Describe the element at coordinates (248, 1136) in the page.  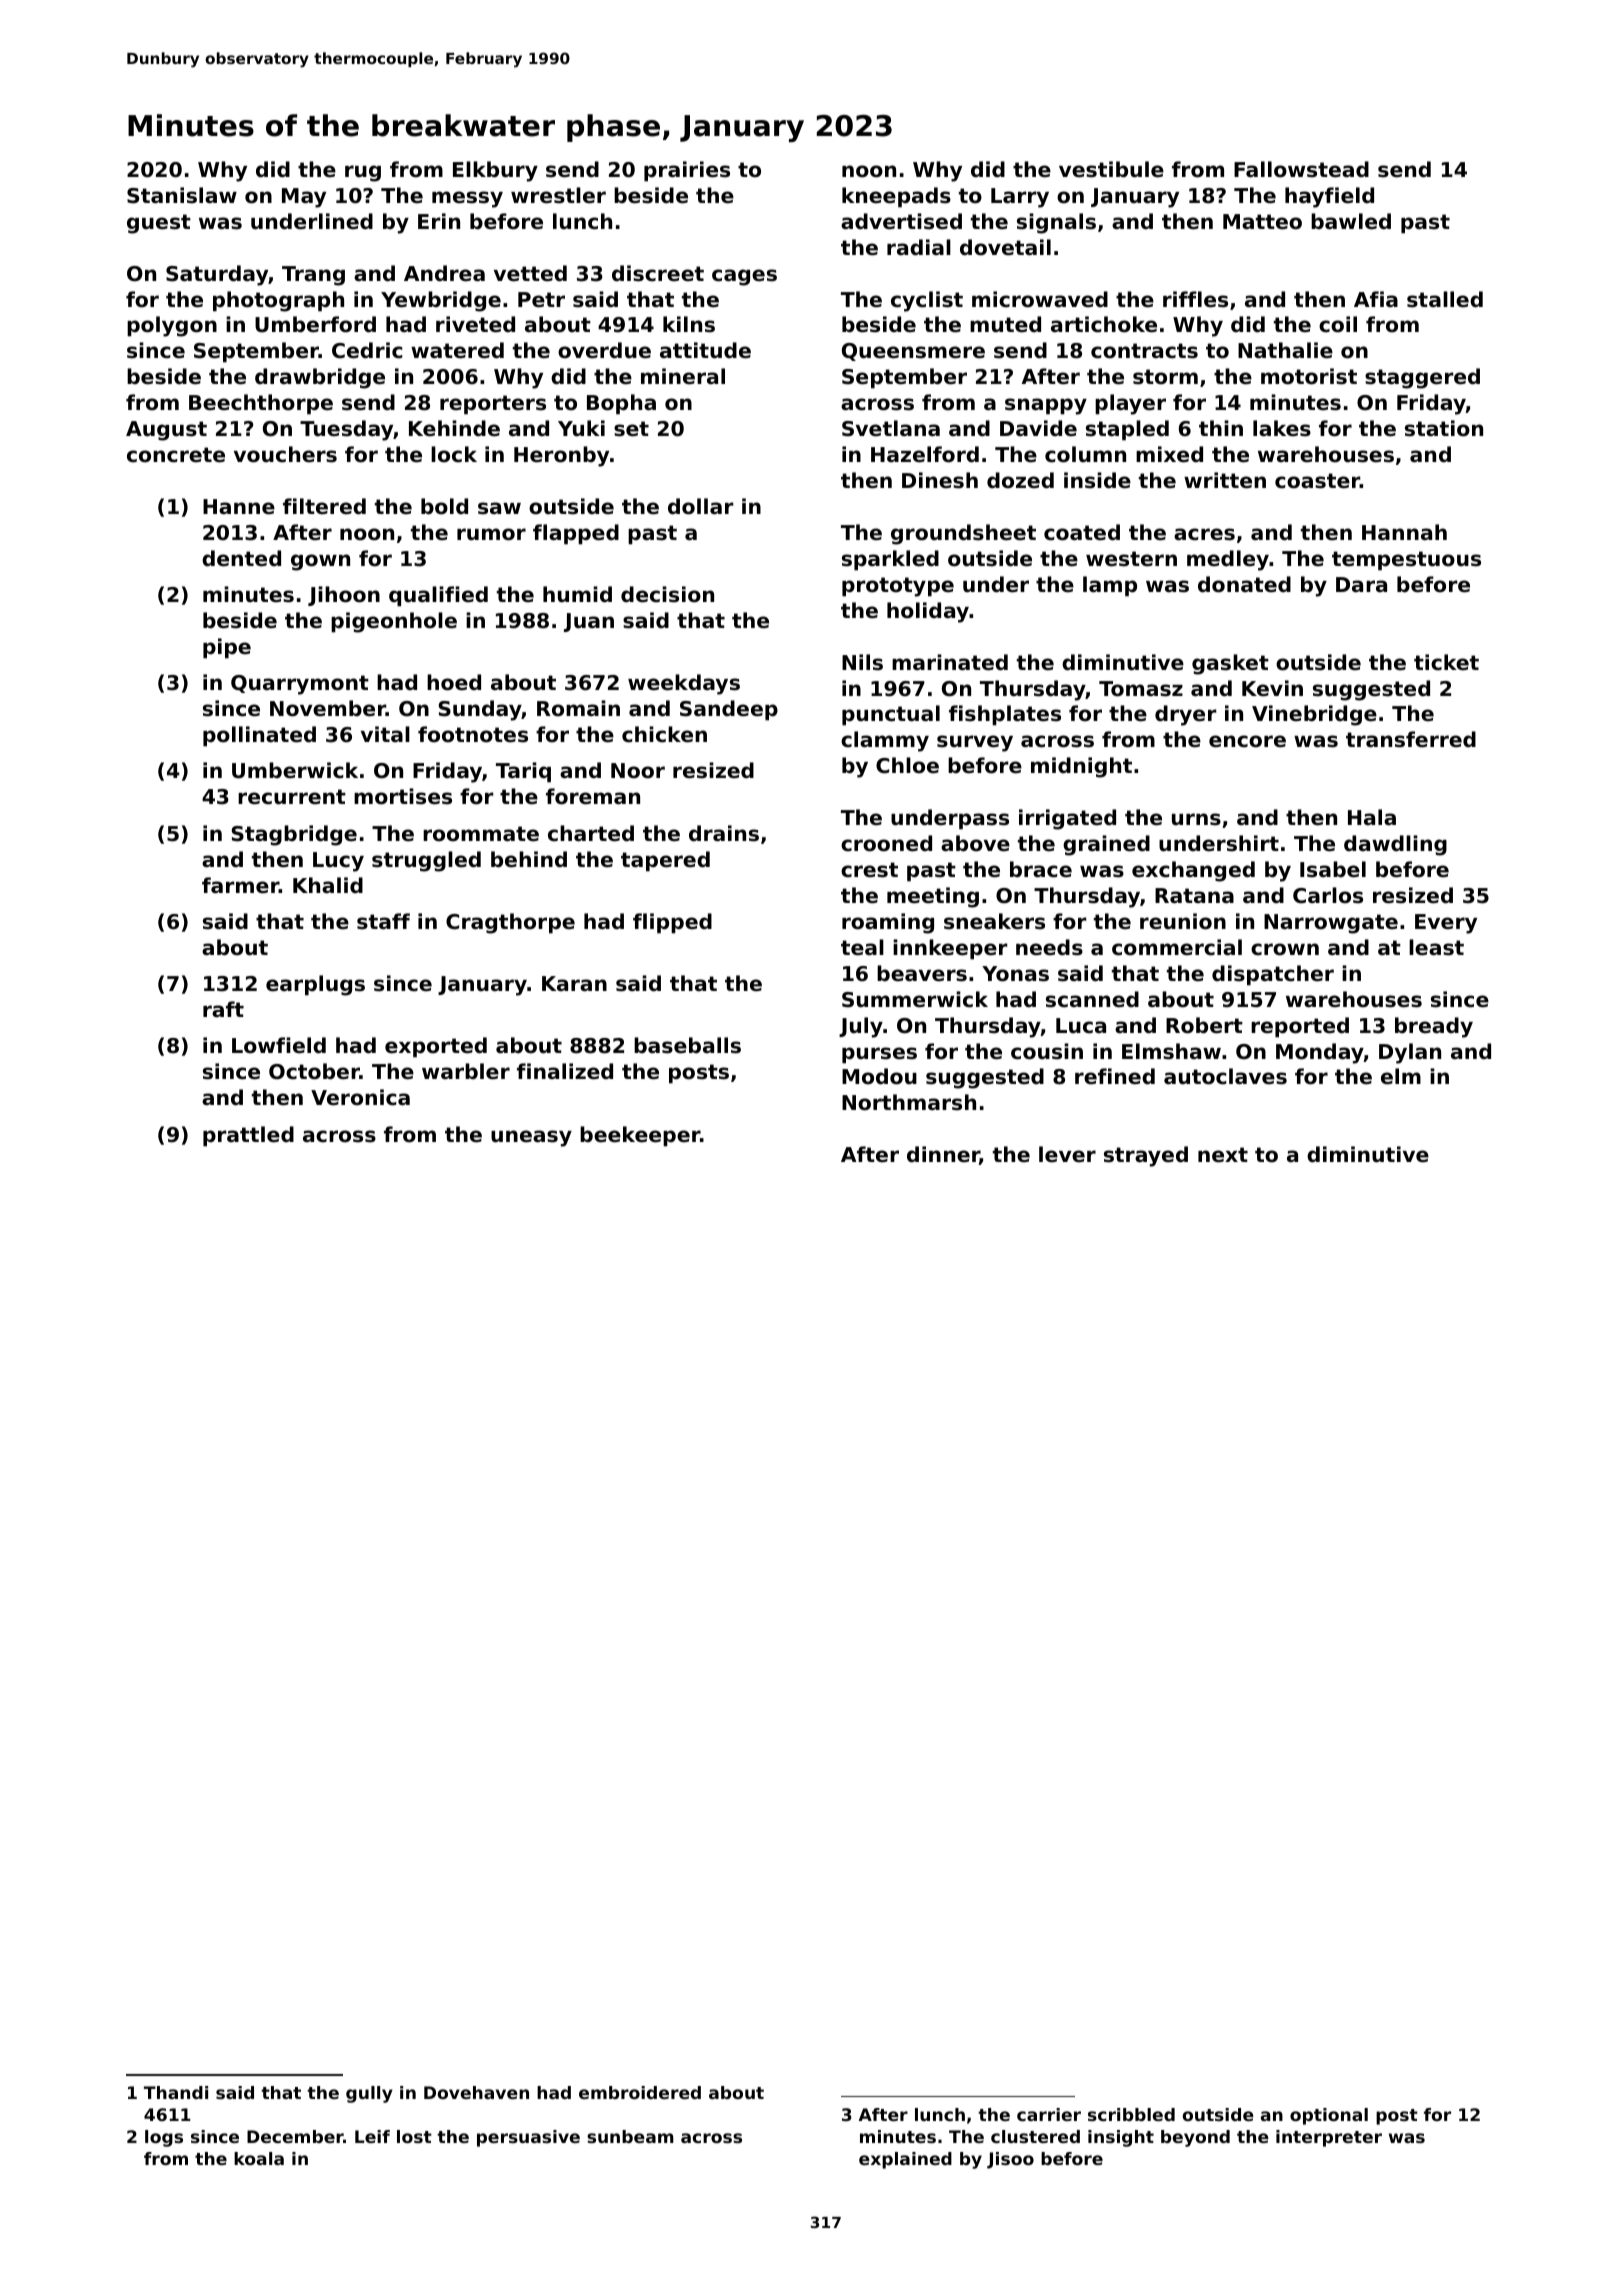
I see `prattled` at that location.
